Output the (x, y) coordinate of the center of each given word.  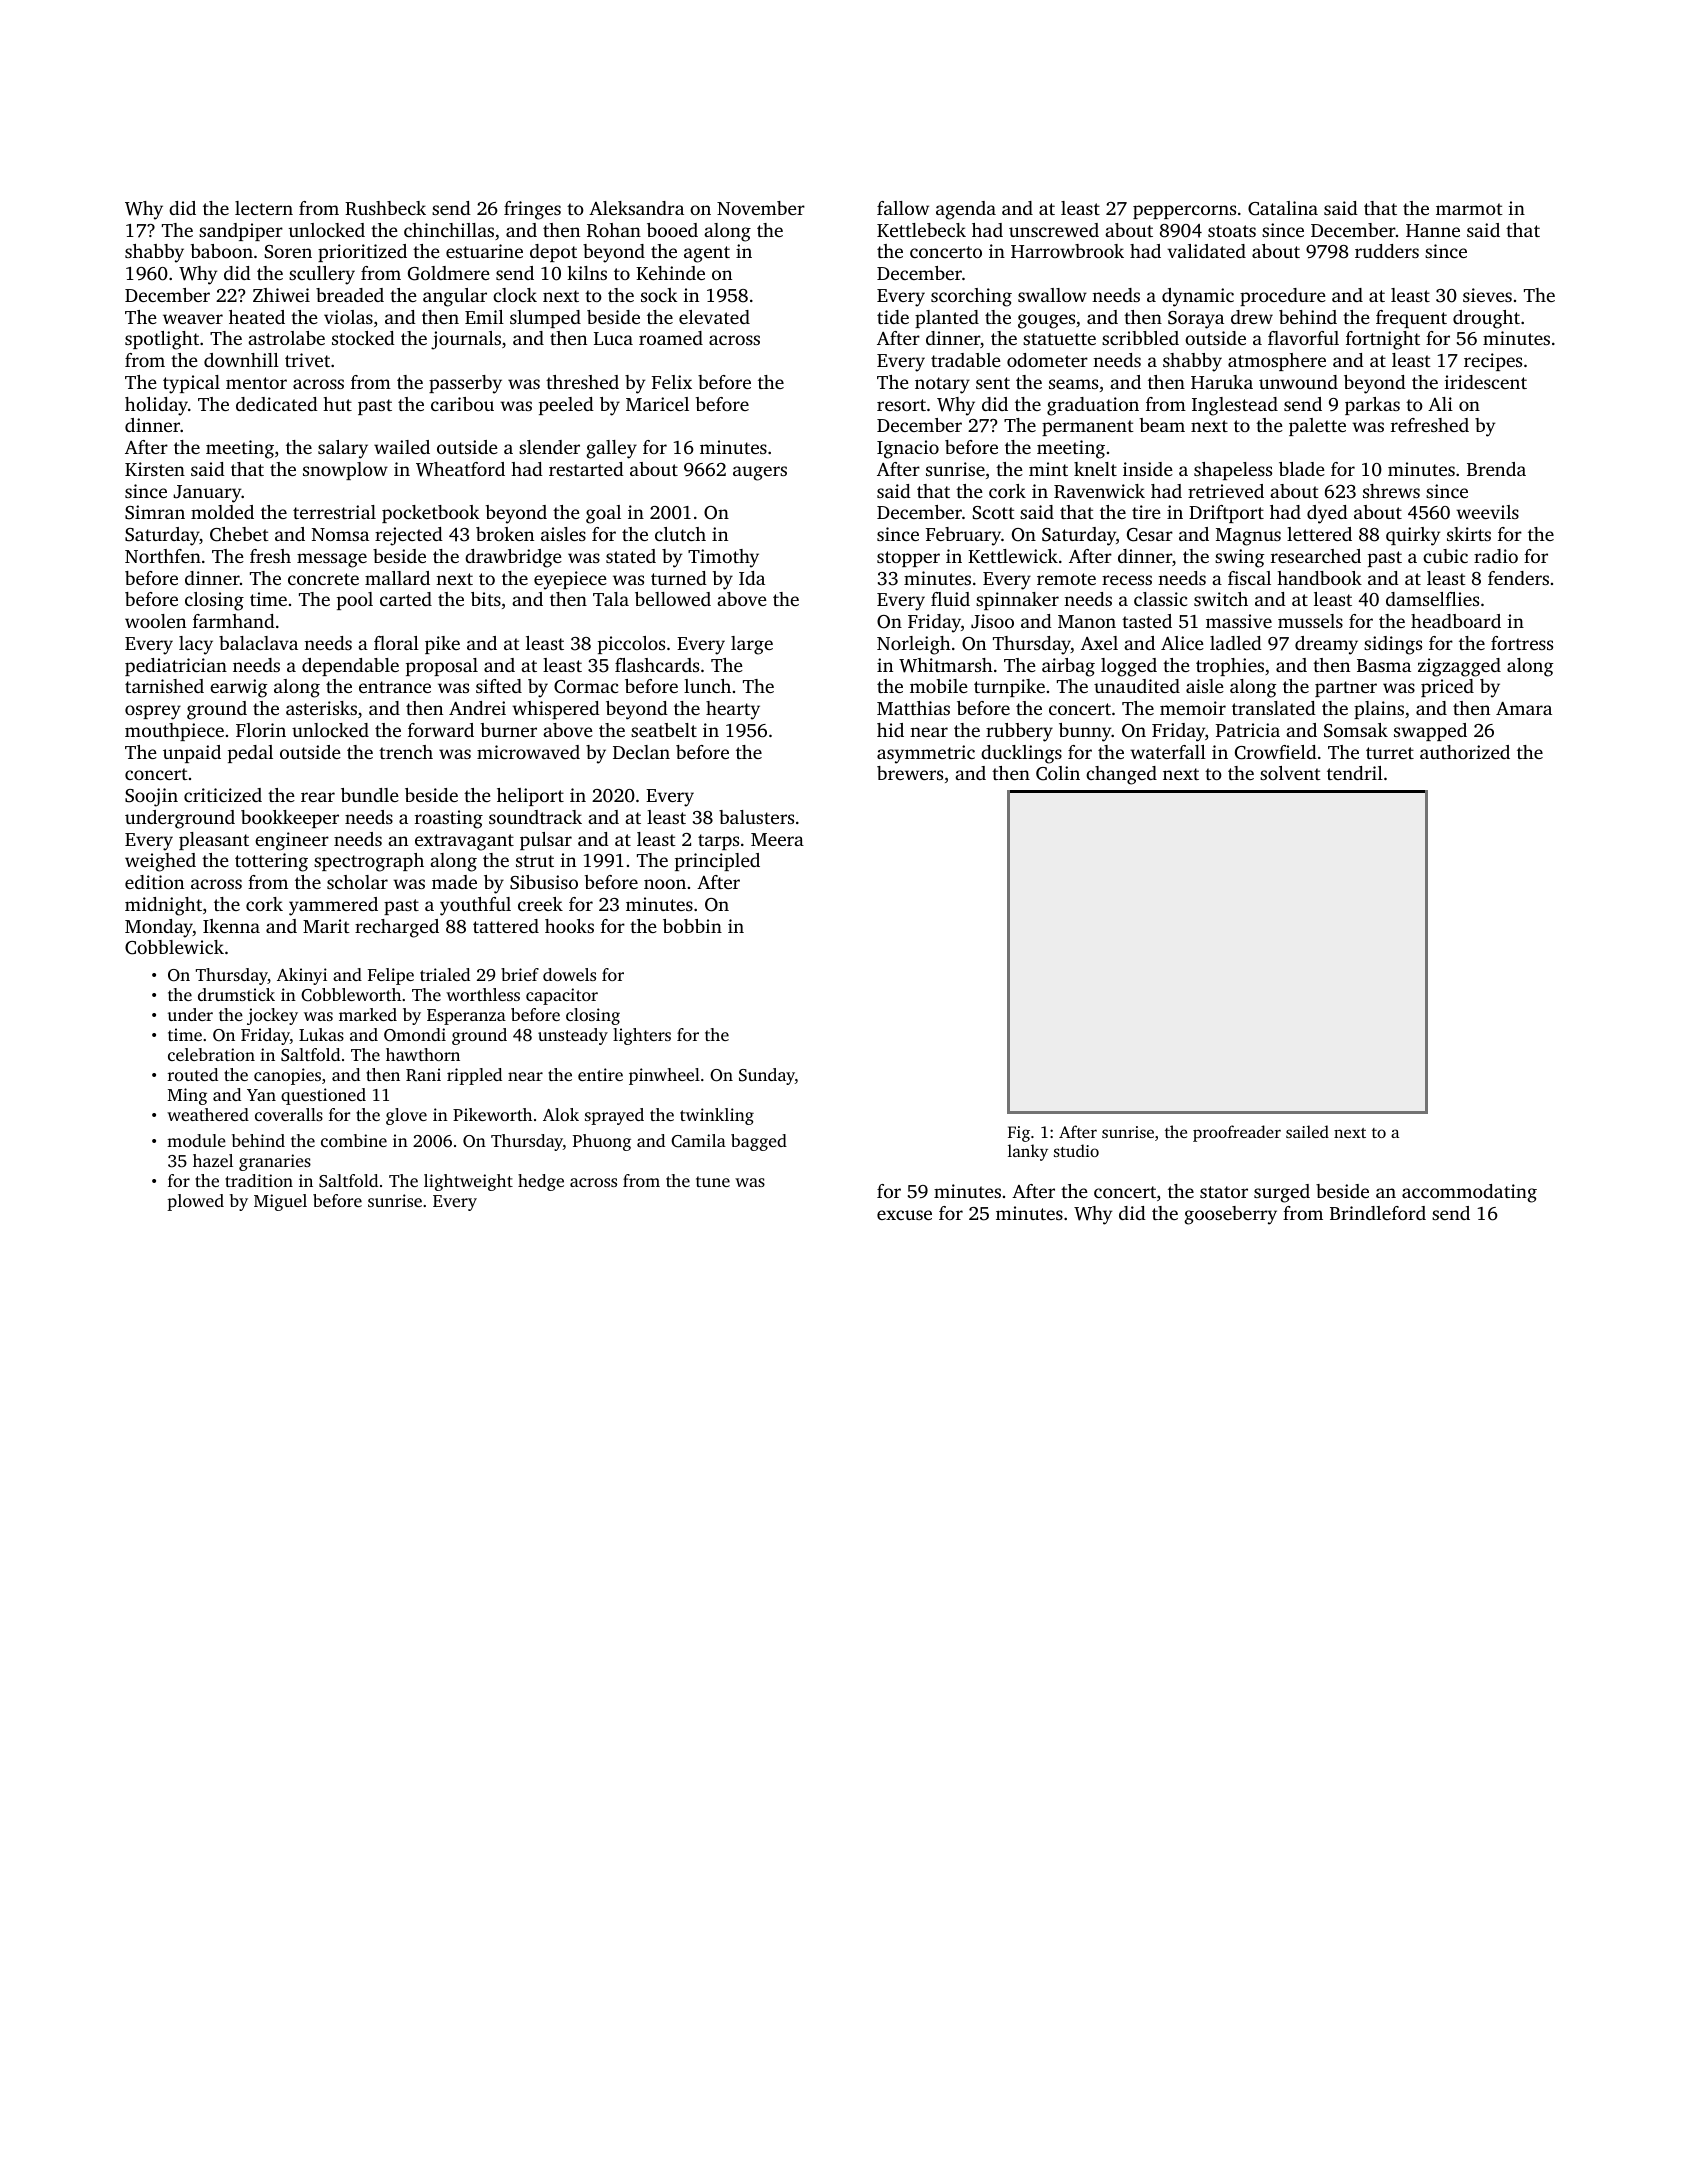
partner (1346, 689)
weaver (193, 319)
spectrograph (369, 862)
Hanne (1433, 230)
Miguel (280, 1202)
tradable (966, 360)
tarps (718, 842)
